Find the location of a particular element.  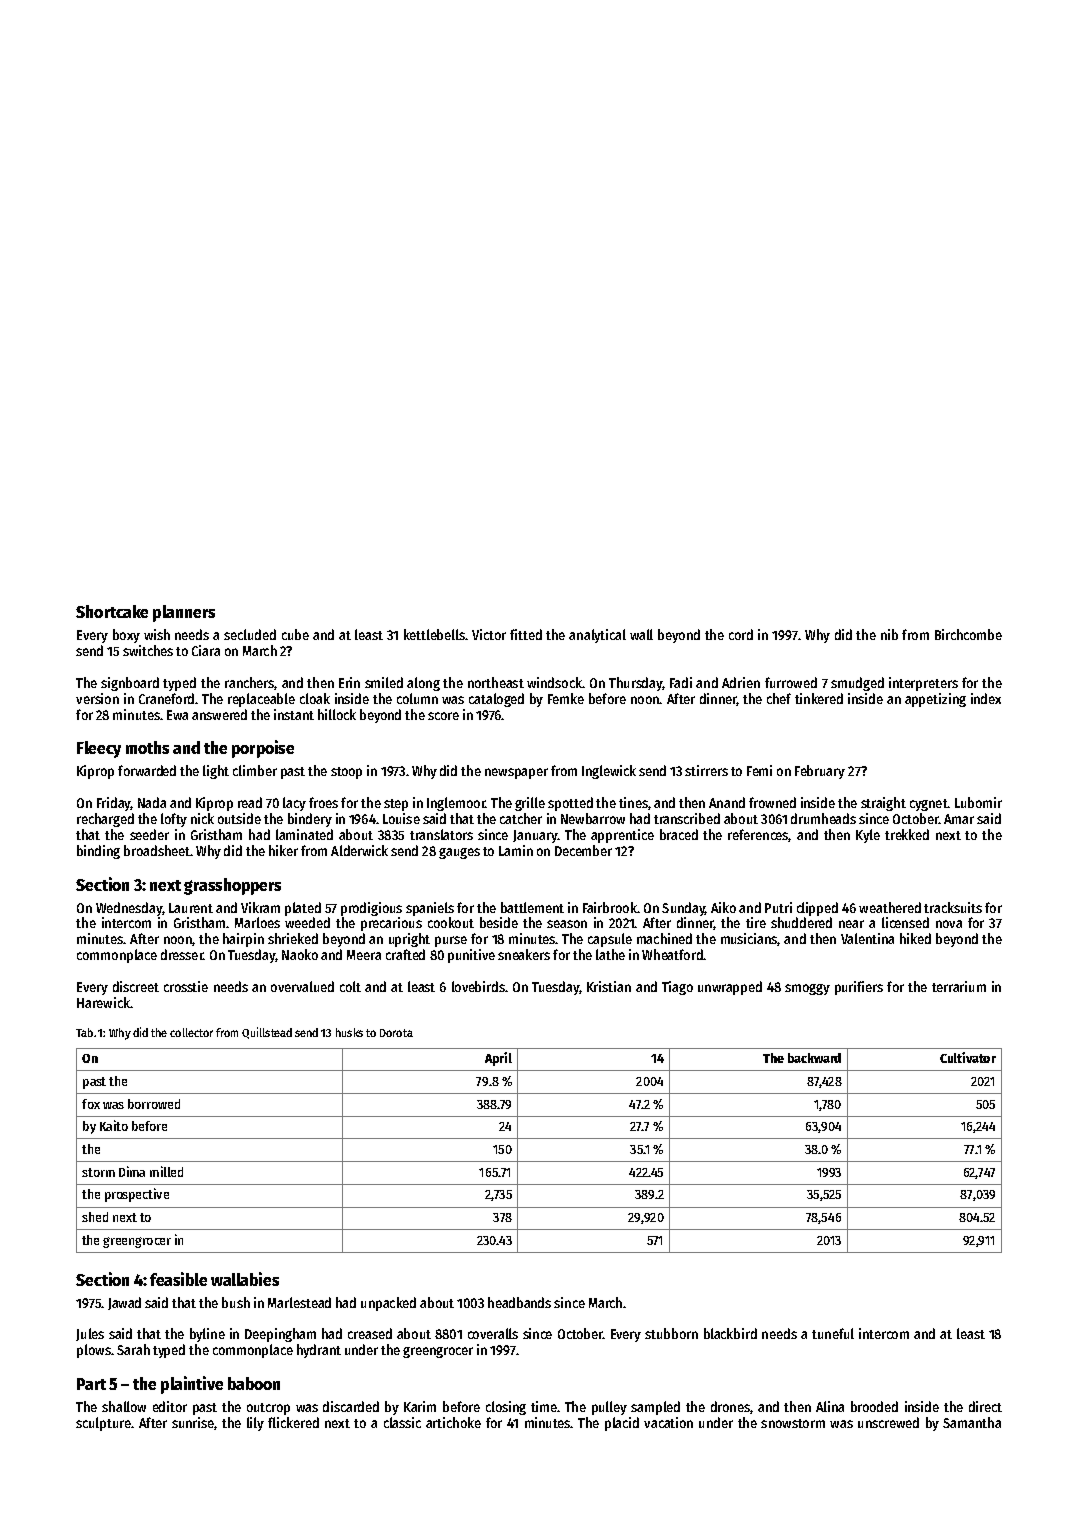

April is located at coordinates (498, 1059).
